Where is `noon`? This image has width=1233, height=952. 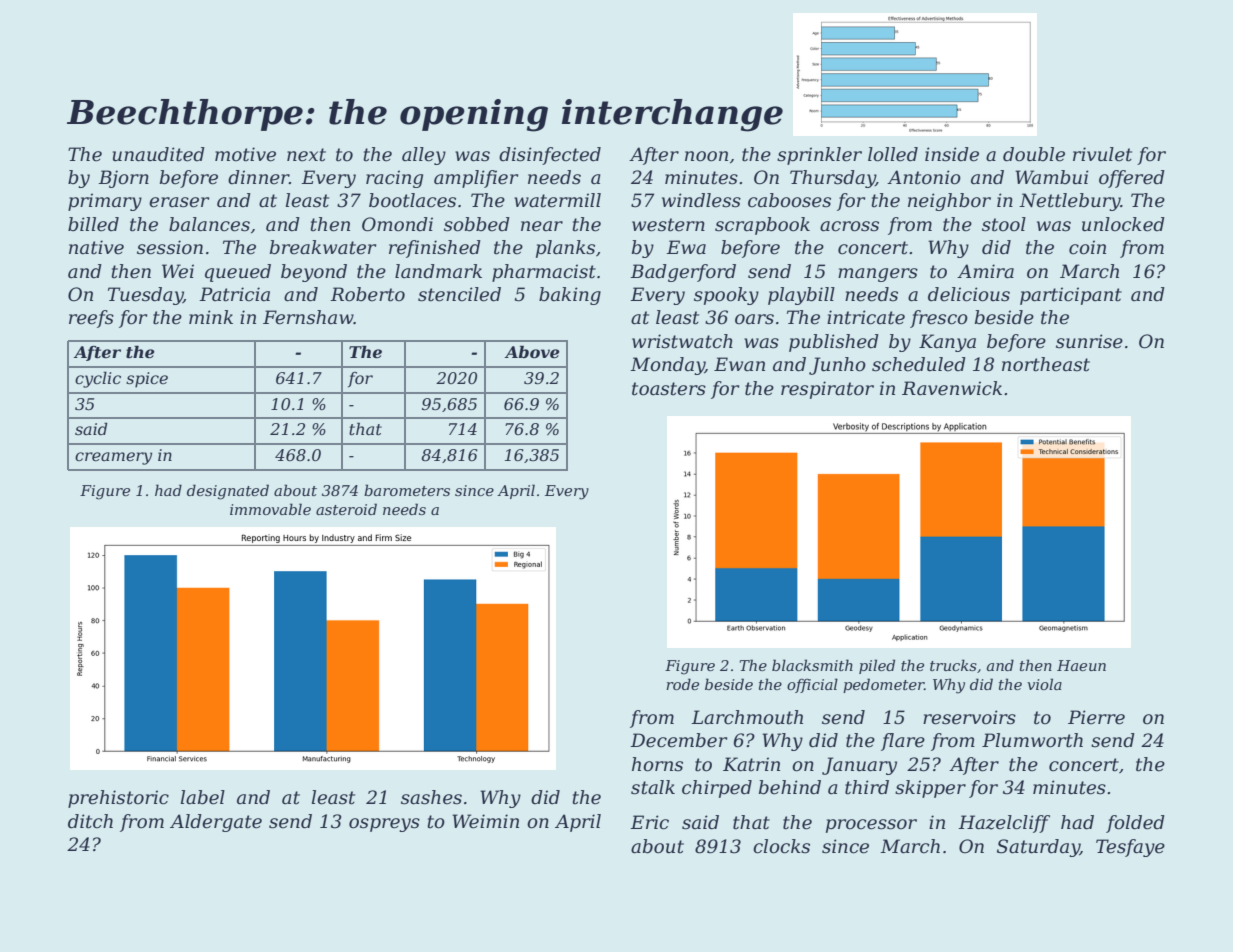 noon is located at coordinates (706, 156).
